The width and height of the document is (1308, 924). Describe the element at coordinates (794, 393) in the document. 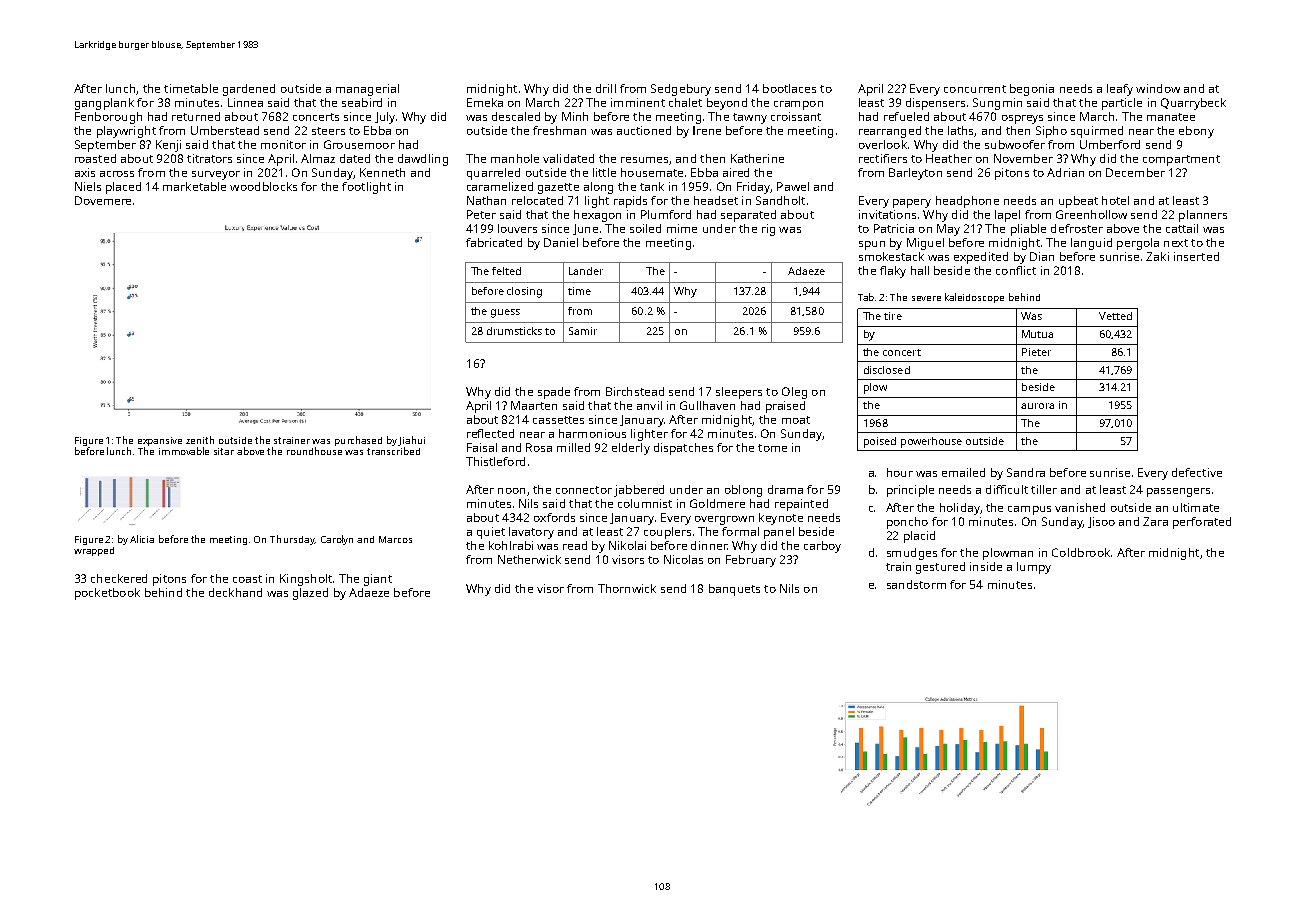

I see `Oleg` at that location.
